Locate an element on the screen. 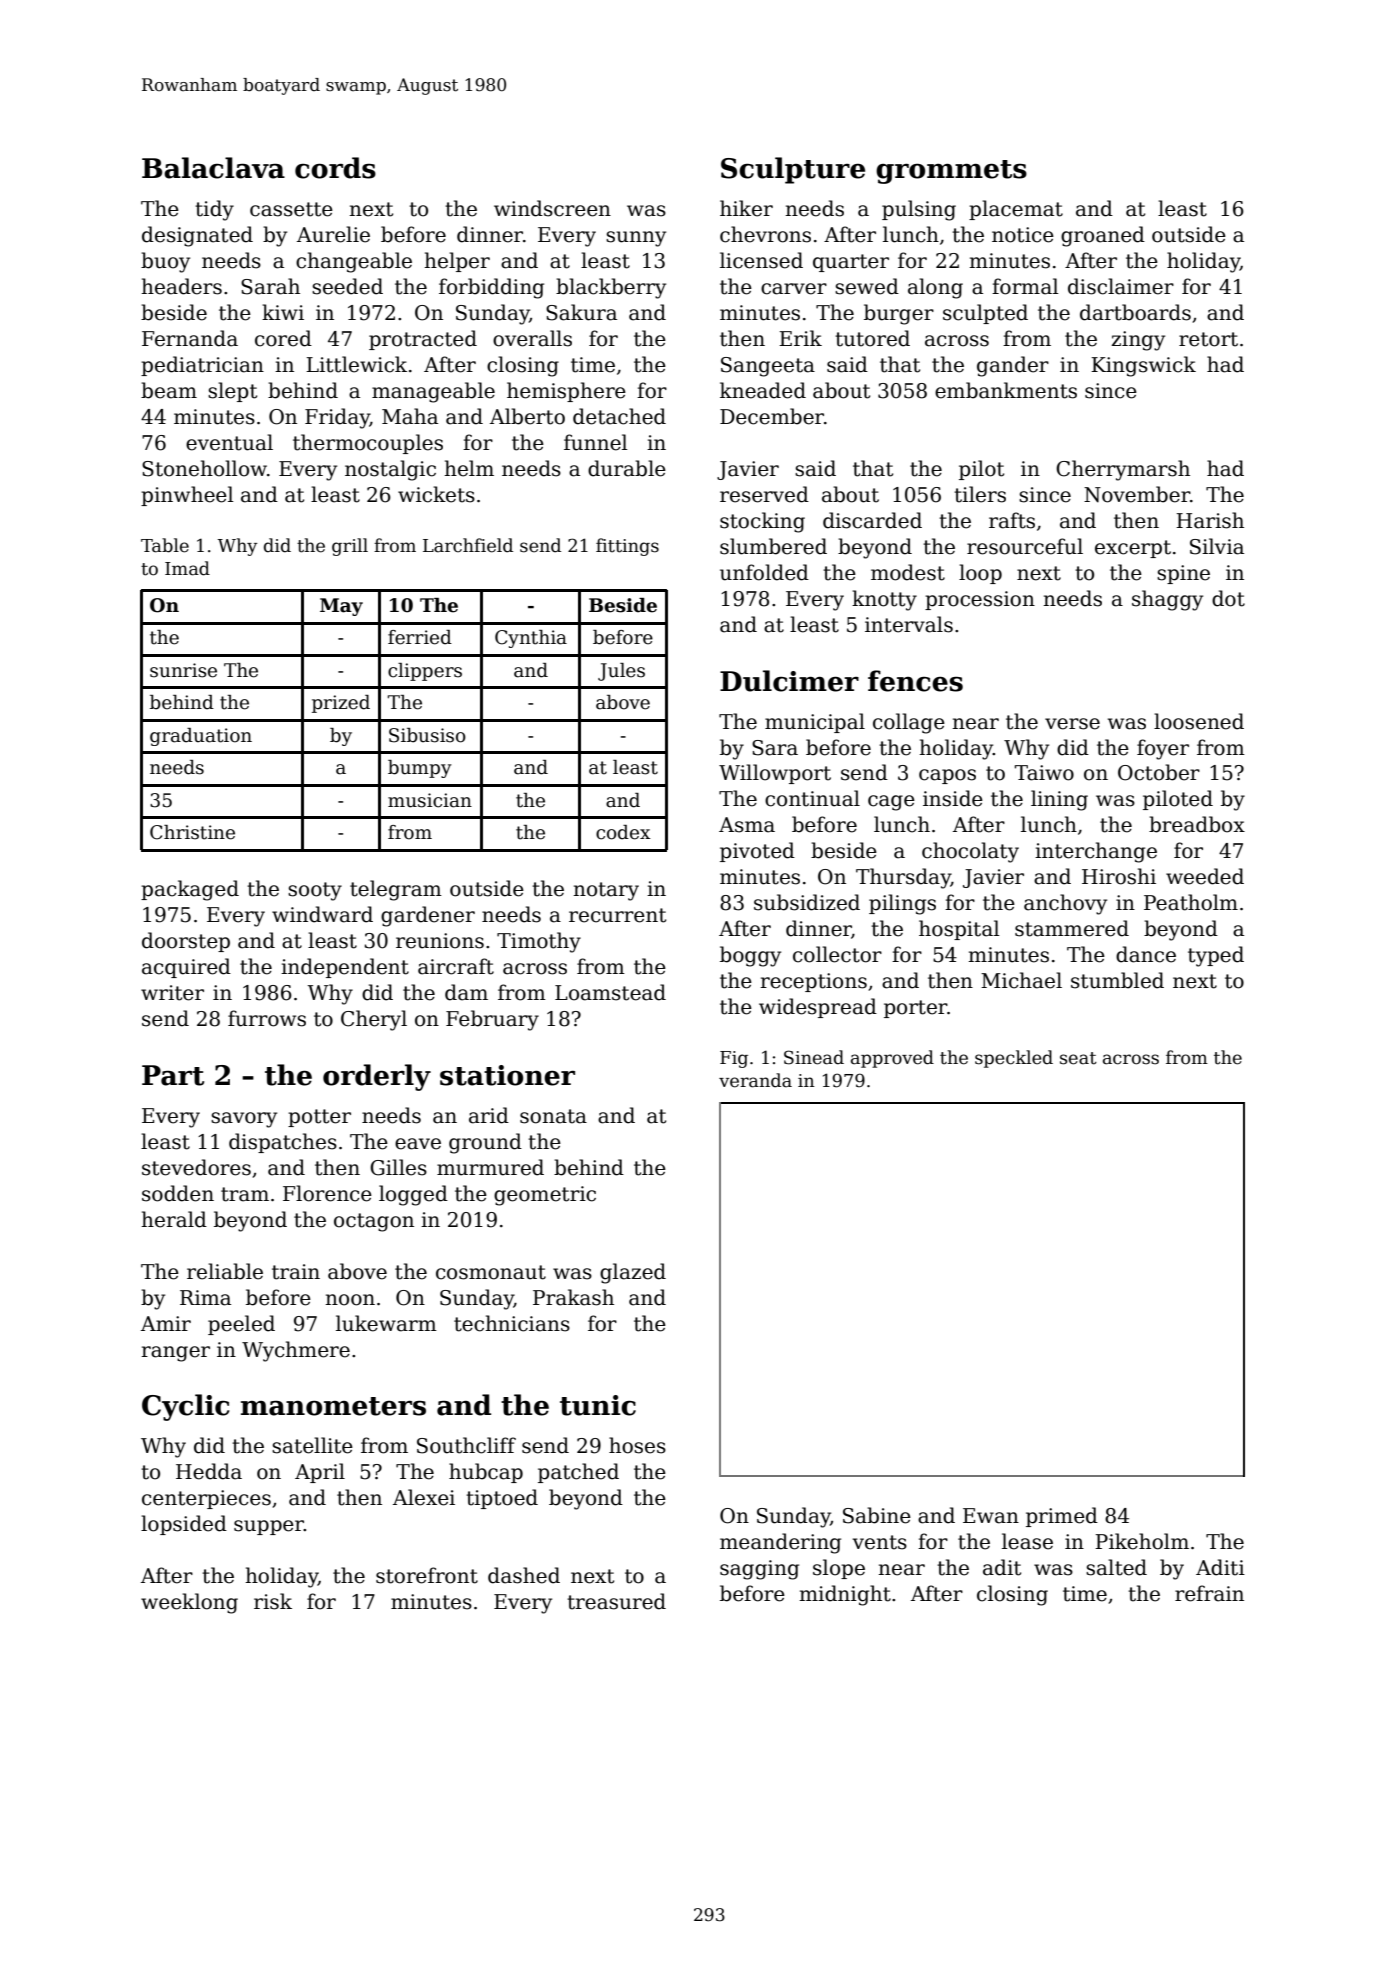 The width and height of the screenshot is (1386, 1969). helper is located at coordinates (457, 262).
